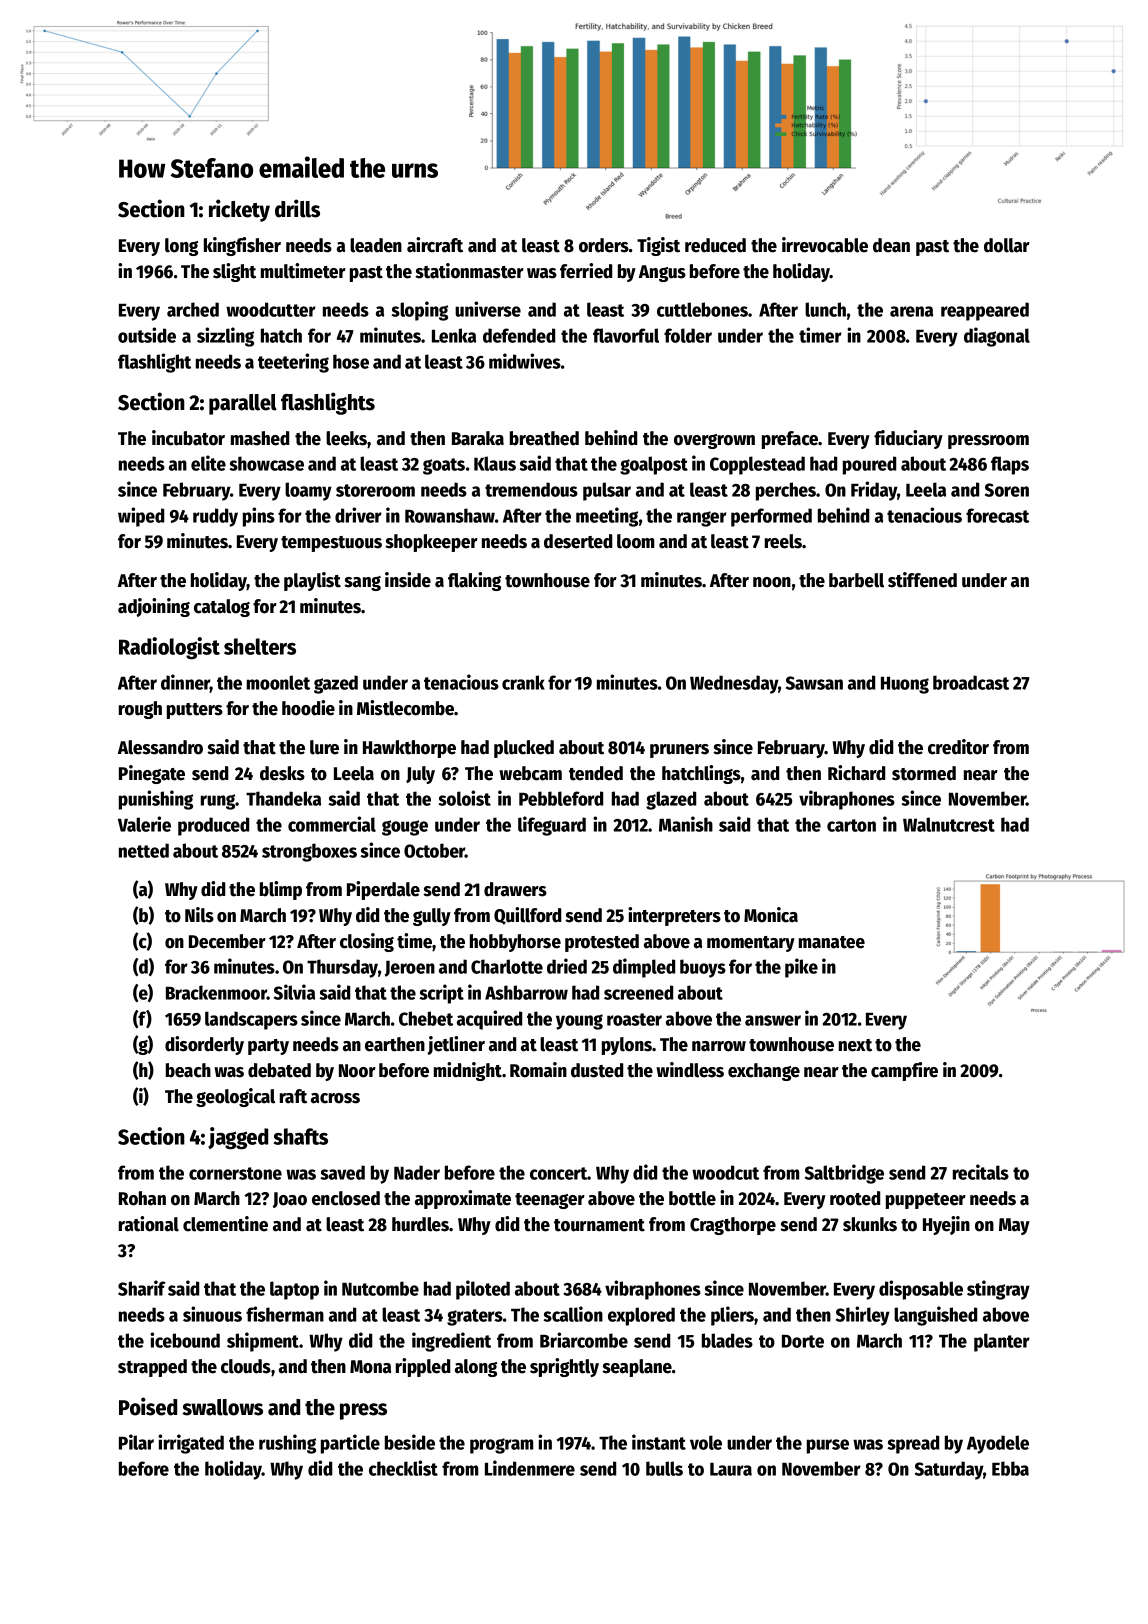 The image size is (1148, 1624). What do you see at coordinates (290, 1200) in the screenshot?
I see `Joao` at bounding box center [290, 1200].
